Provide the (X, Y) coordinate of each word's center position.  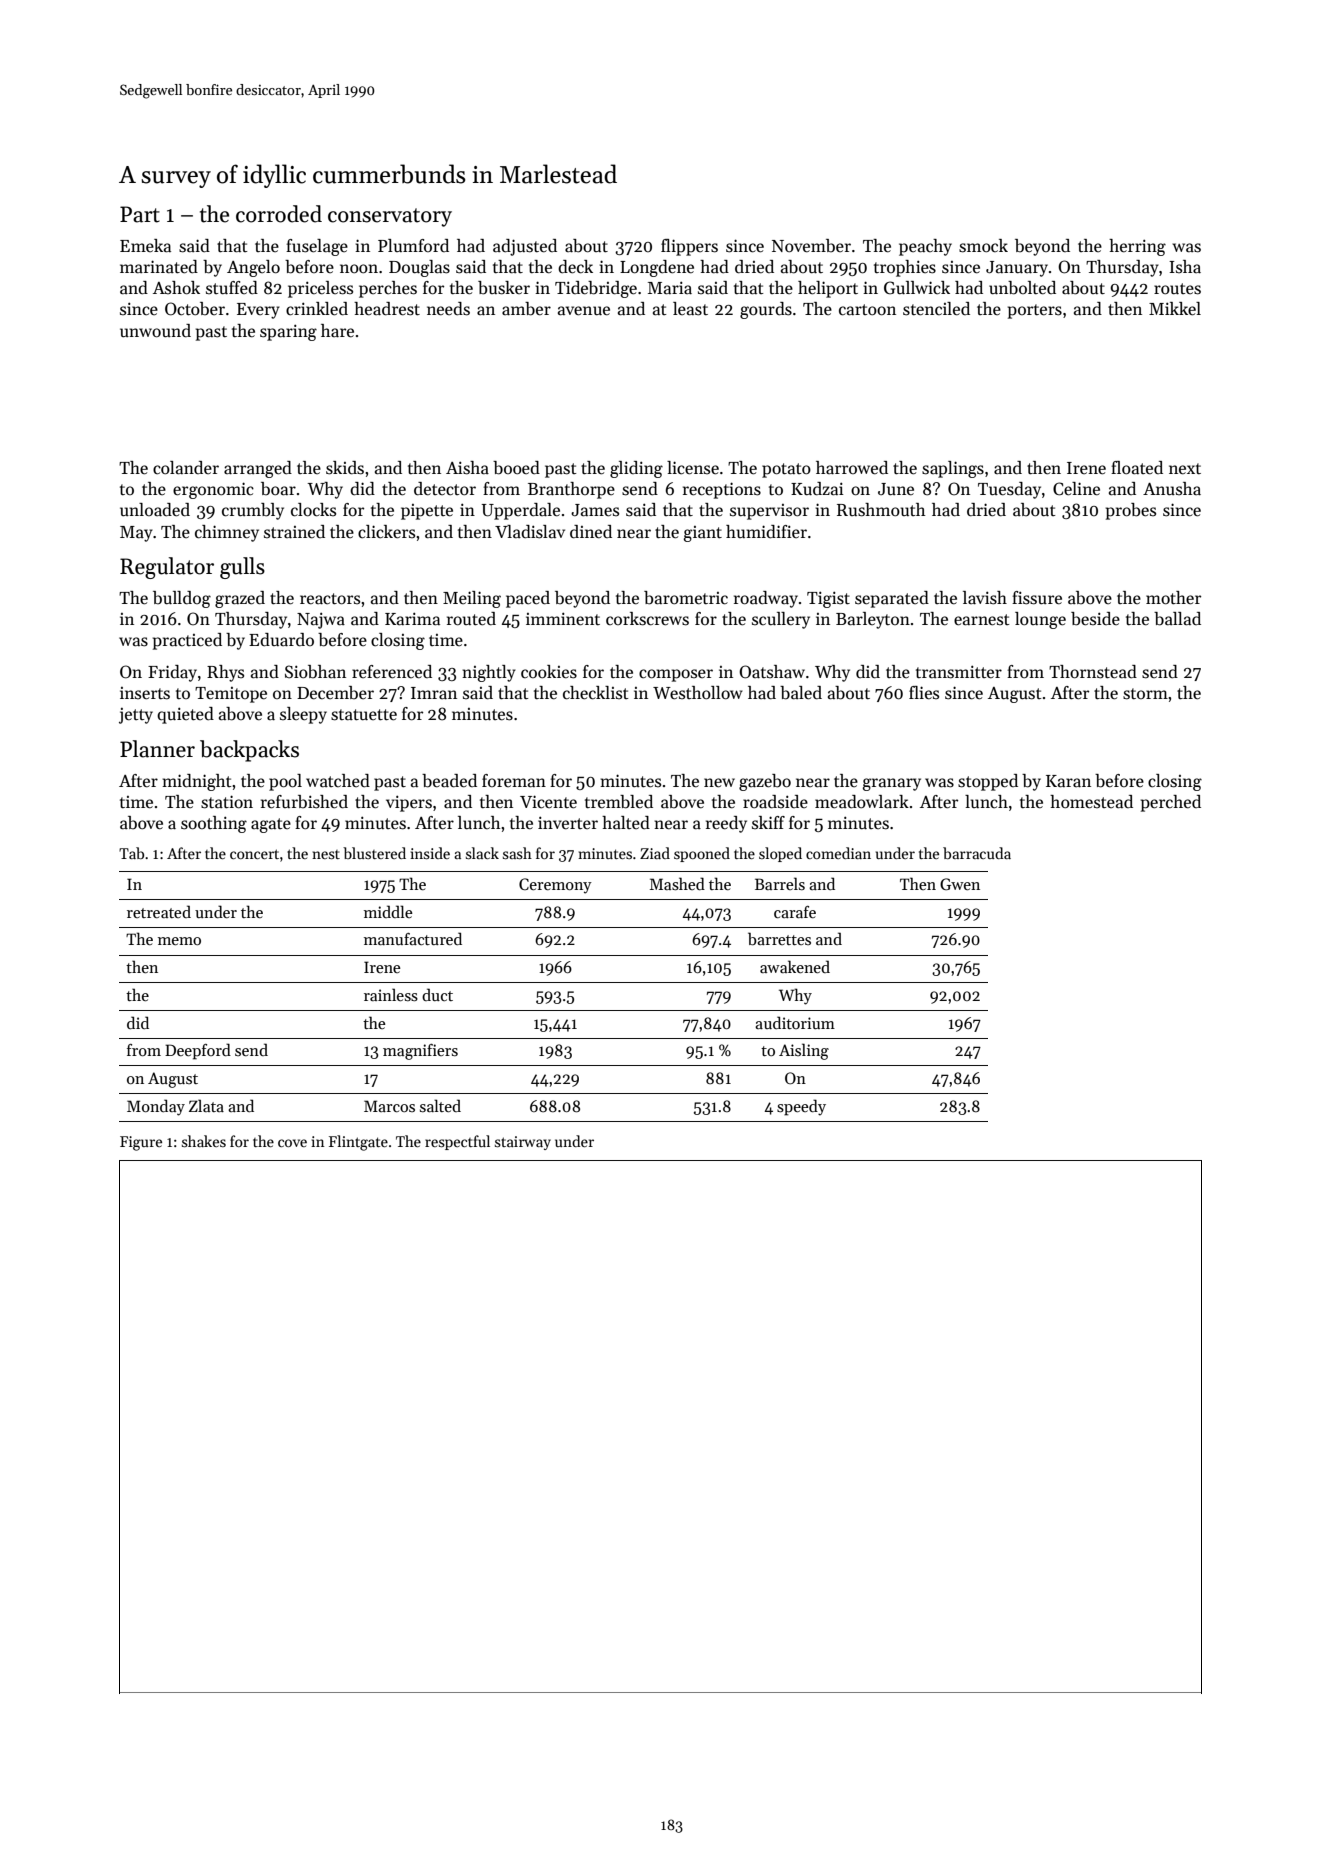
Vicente (548, 802)
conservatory (390, 217)
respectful (457, 1142)
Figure (141, 1143)
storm (1145, 694)
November (811, 246)
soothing (214, 824)
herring (1137, 247)
